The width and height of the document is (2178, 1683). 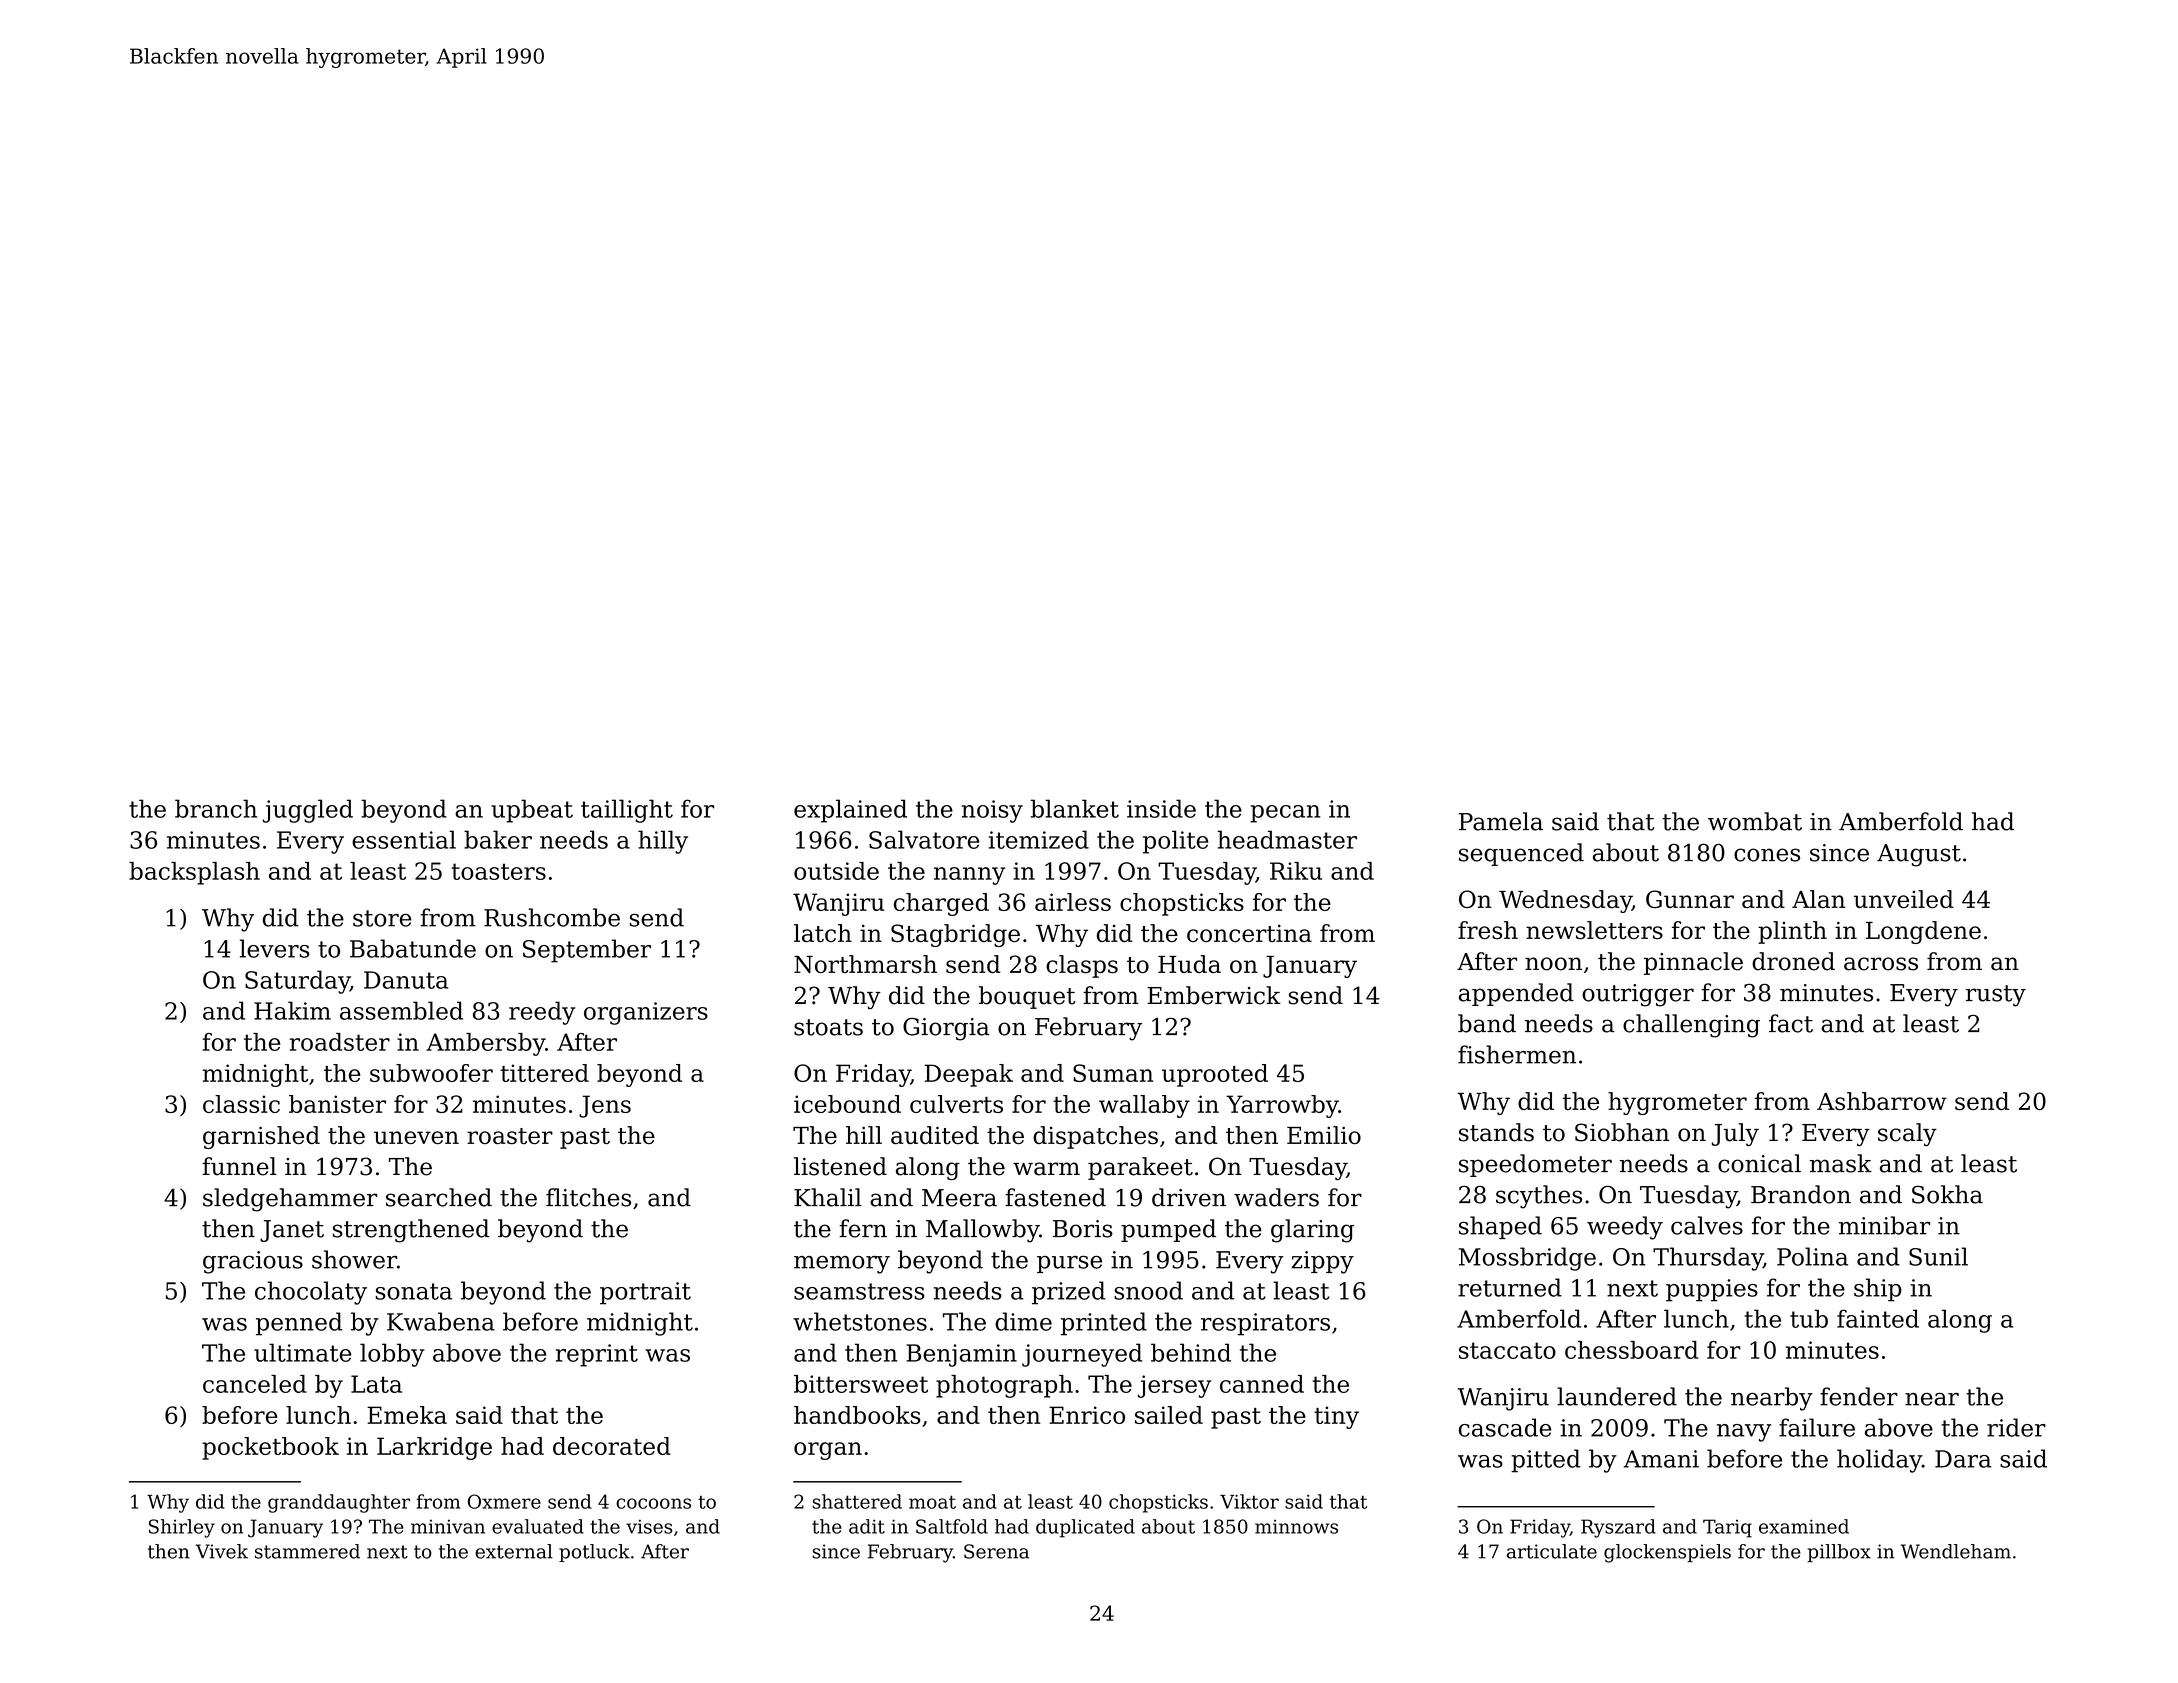 I want to click on blanket, so click(x=1075, y=808).
